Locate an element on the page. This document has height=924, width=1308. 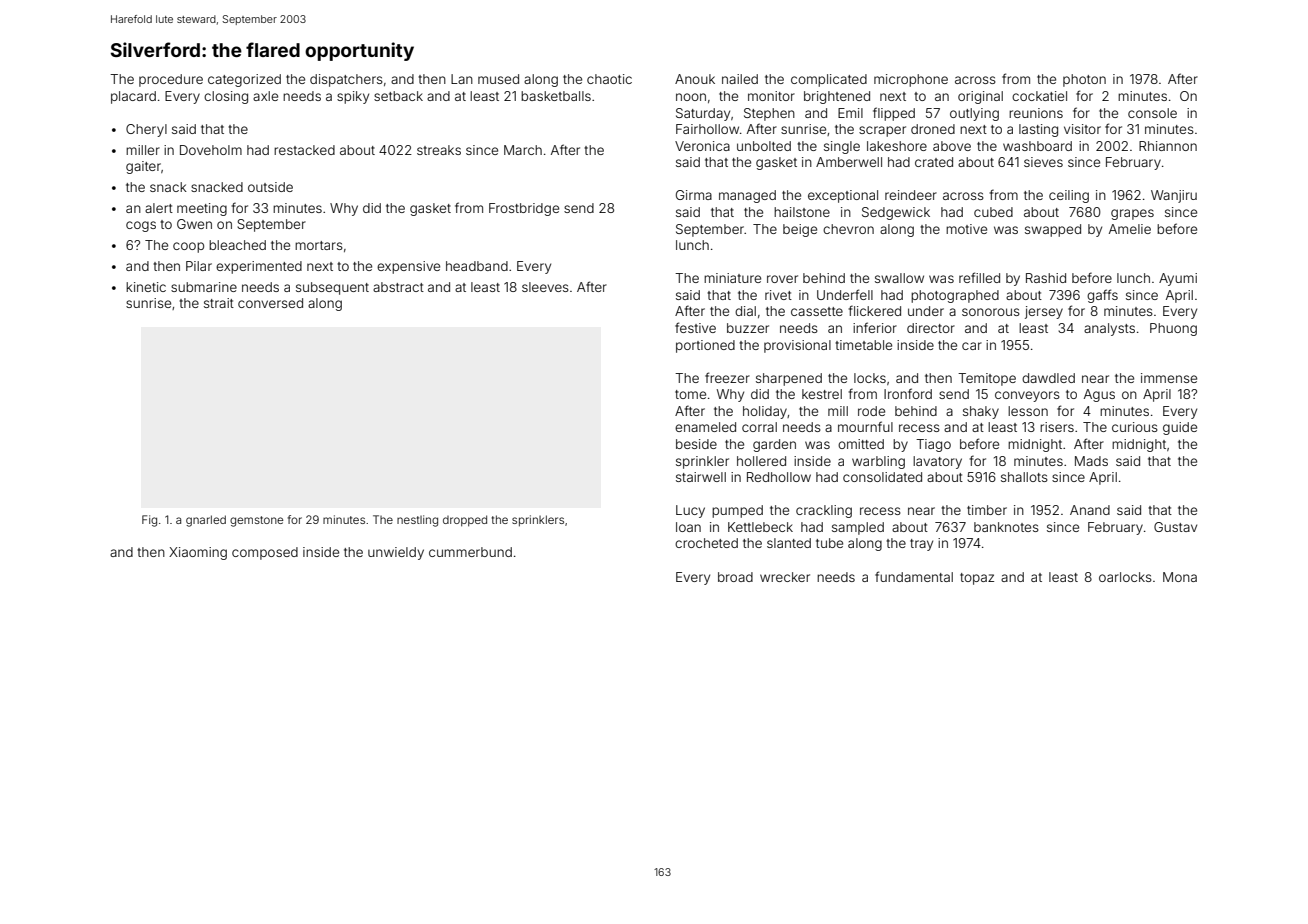
stairwell is located at coordinates (701, 477).
